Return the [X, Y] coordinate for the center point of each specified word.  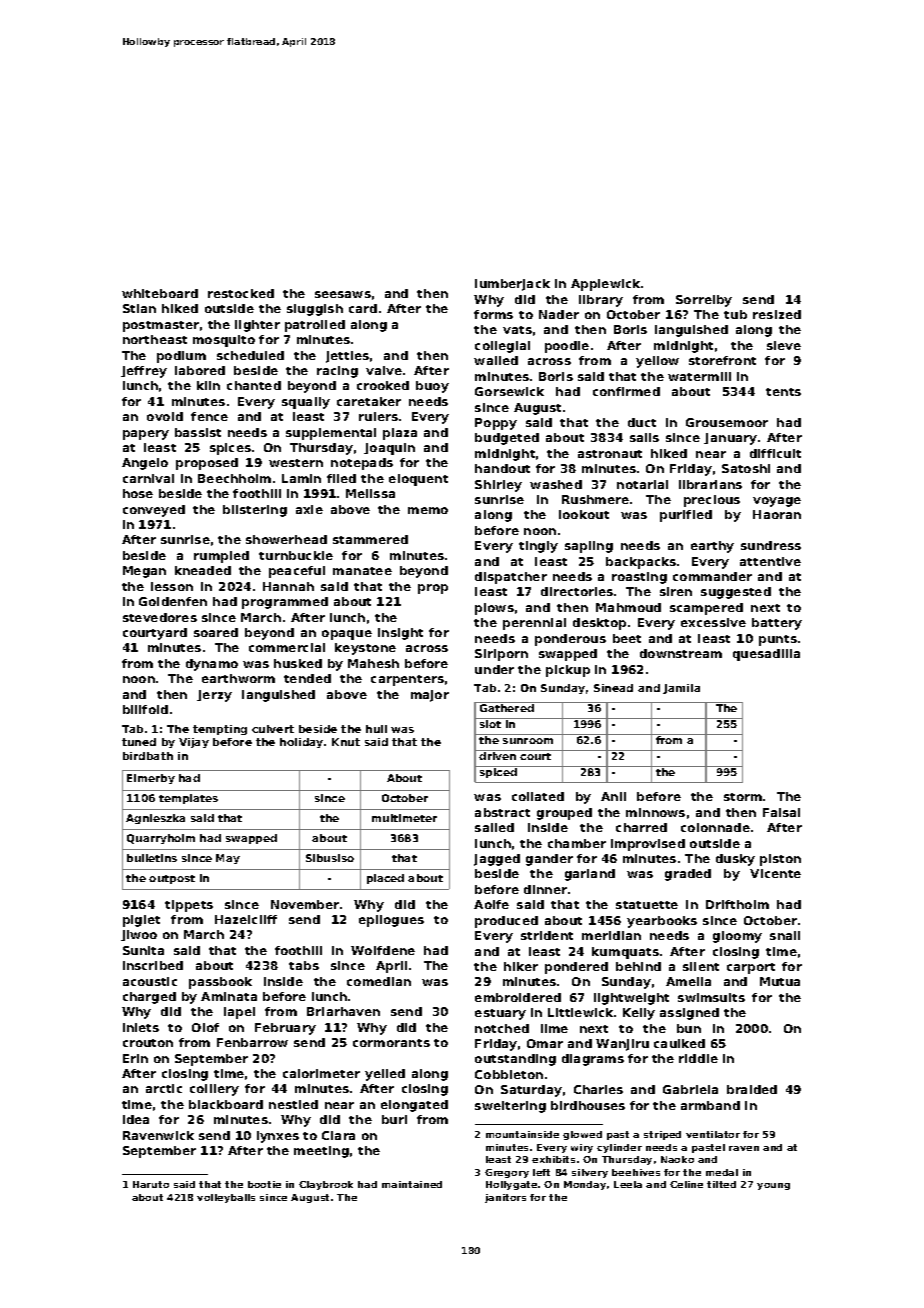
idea [136, 1119]
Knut [346, 742]
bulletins [152, 858]
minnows [655, 812]
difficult [775, 453]
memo [428, 510]
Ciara [338, 1135]
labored [200, 370]
